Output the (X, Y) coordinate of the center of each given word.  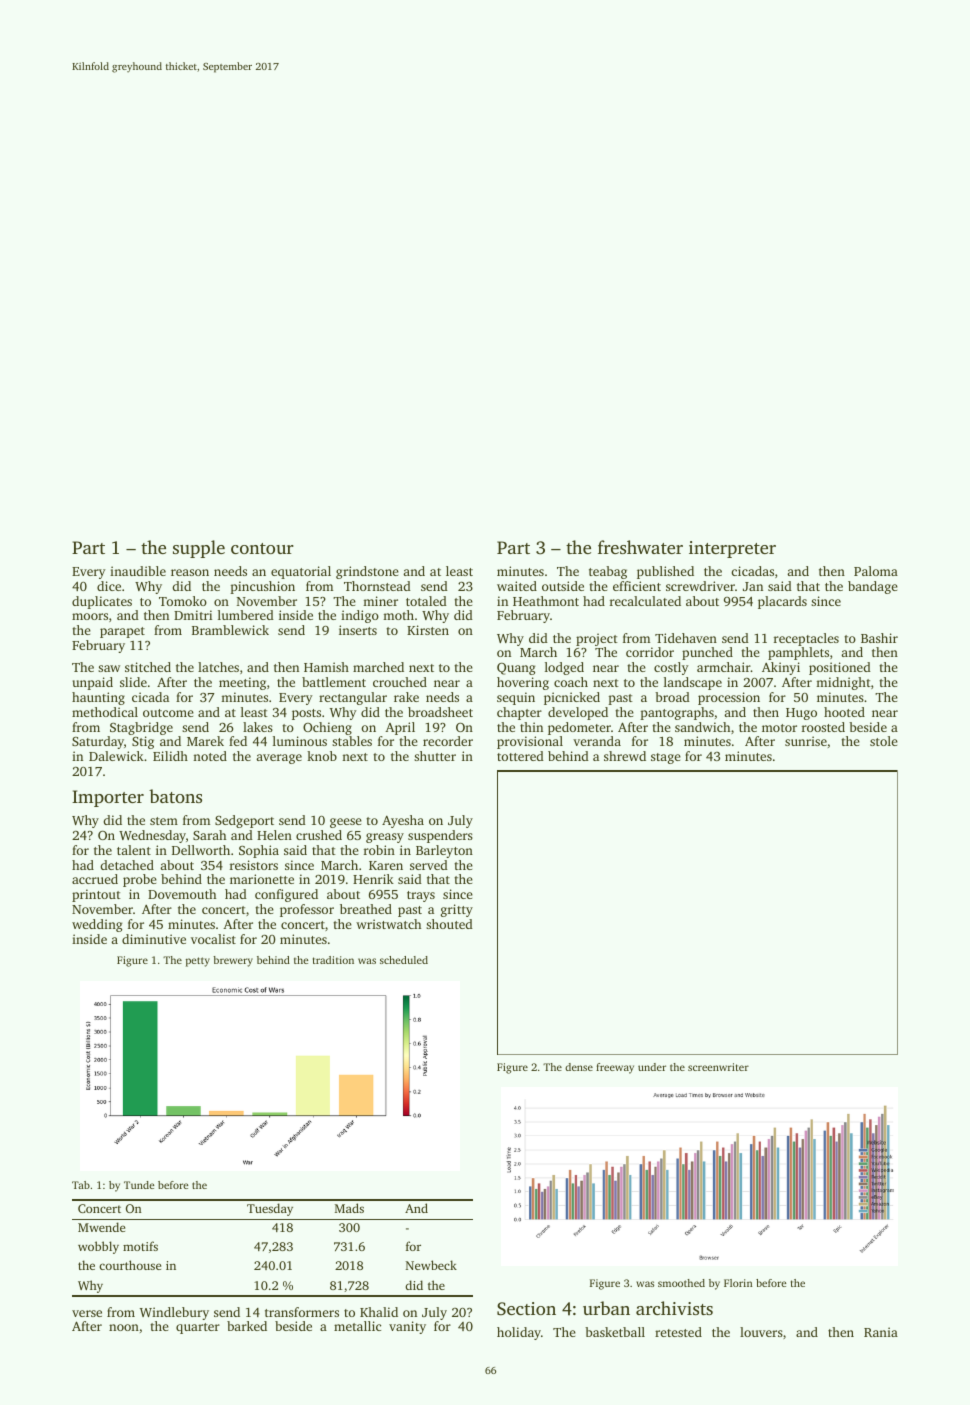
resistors (254, 865)
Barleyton (444, 851)
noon (124, 1327)
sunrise (806, 741)
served (429, 865)
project (597, 639)
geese (346, 823)
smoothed (681, 1283)
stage (666, 758)
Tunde (139, 1185)
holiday (519, 1333)
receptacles (806, 639)
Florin (738, 1283)
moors (90, 616)
